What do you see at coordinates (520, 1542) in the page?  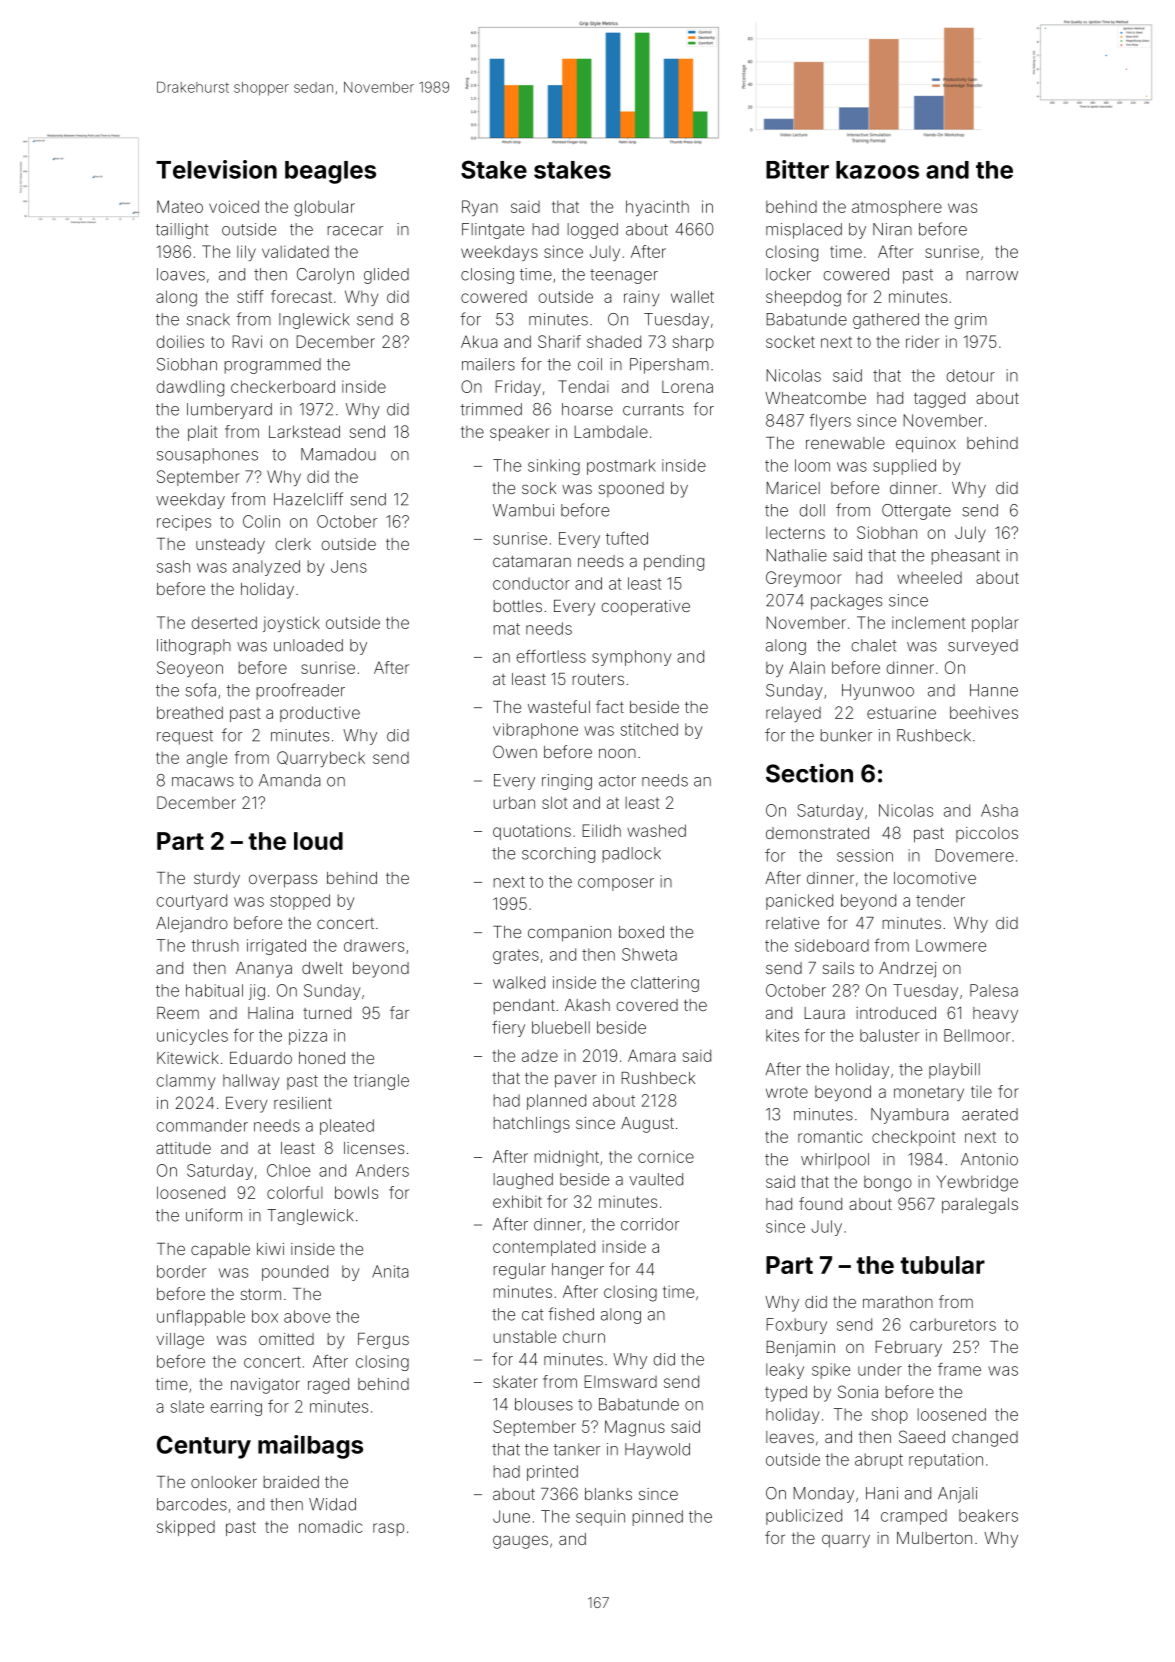 I see `gauges` at bounding box center [520, 1542].
